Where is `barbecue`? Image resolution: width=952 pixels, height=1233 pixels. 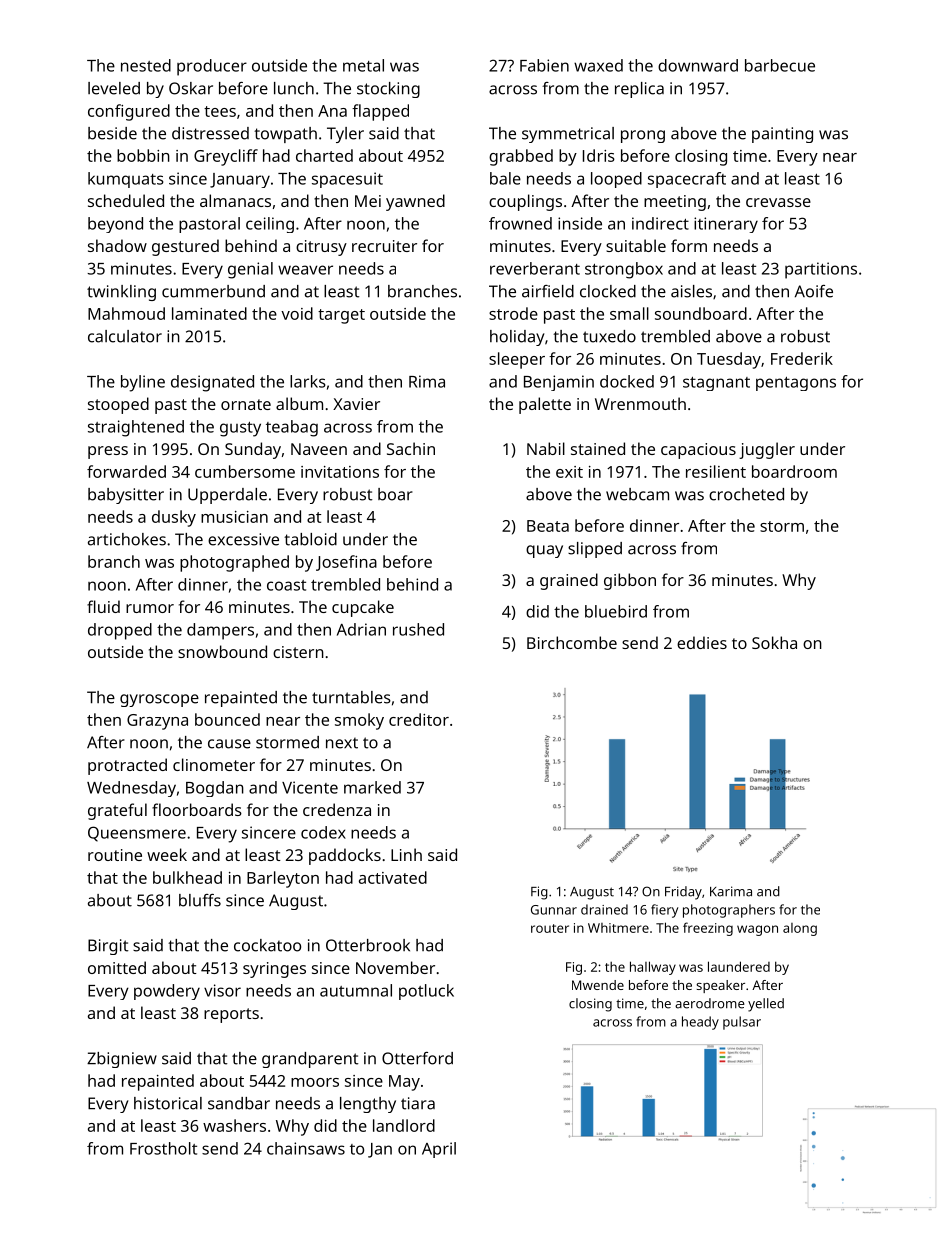 barbecue is located at coordinates (780, 65).
